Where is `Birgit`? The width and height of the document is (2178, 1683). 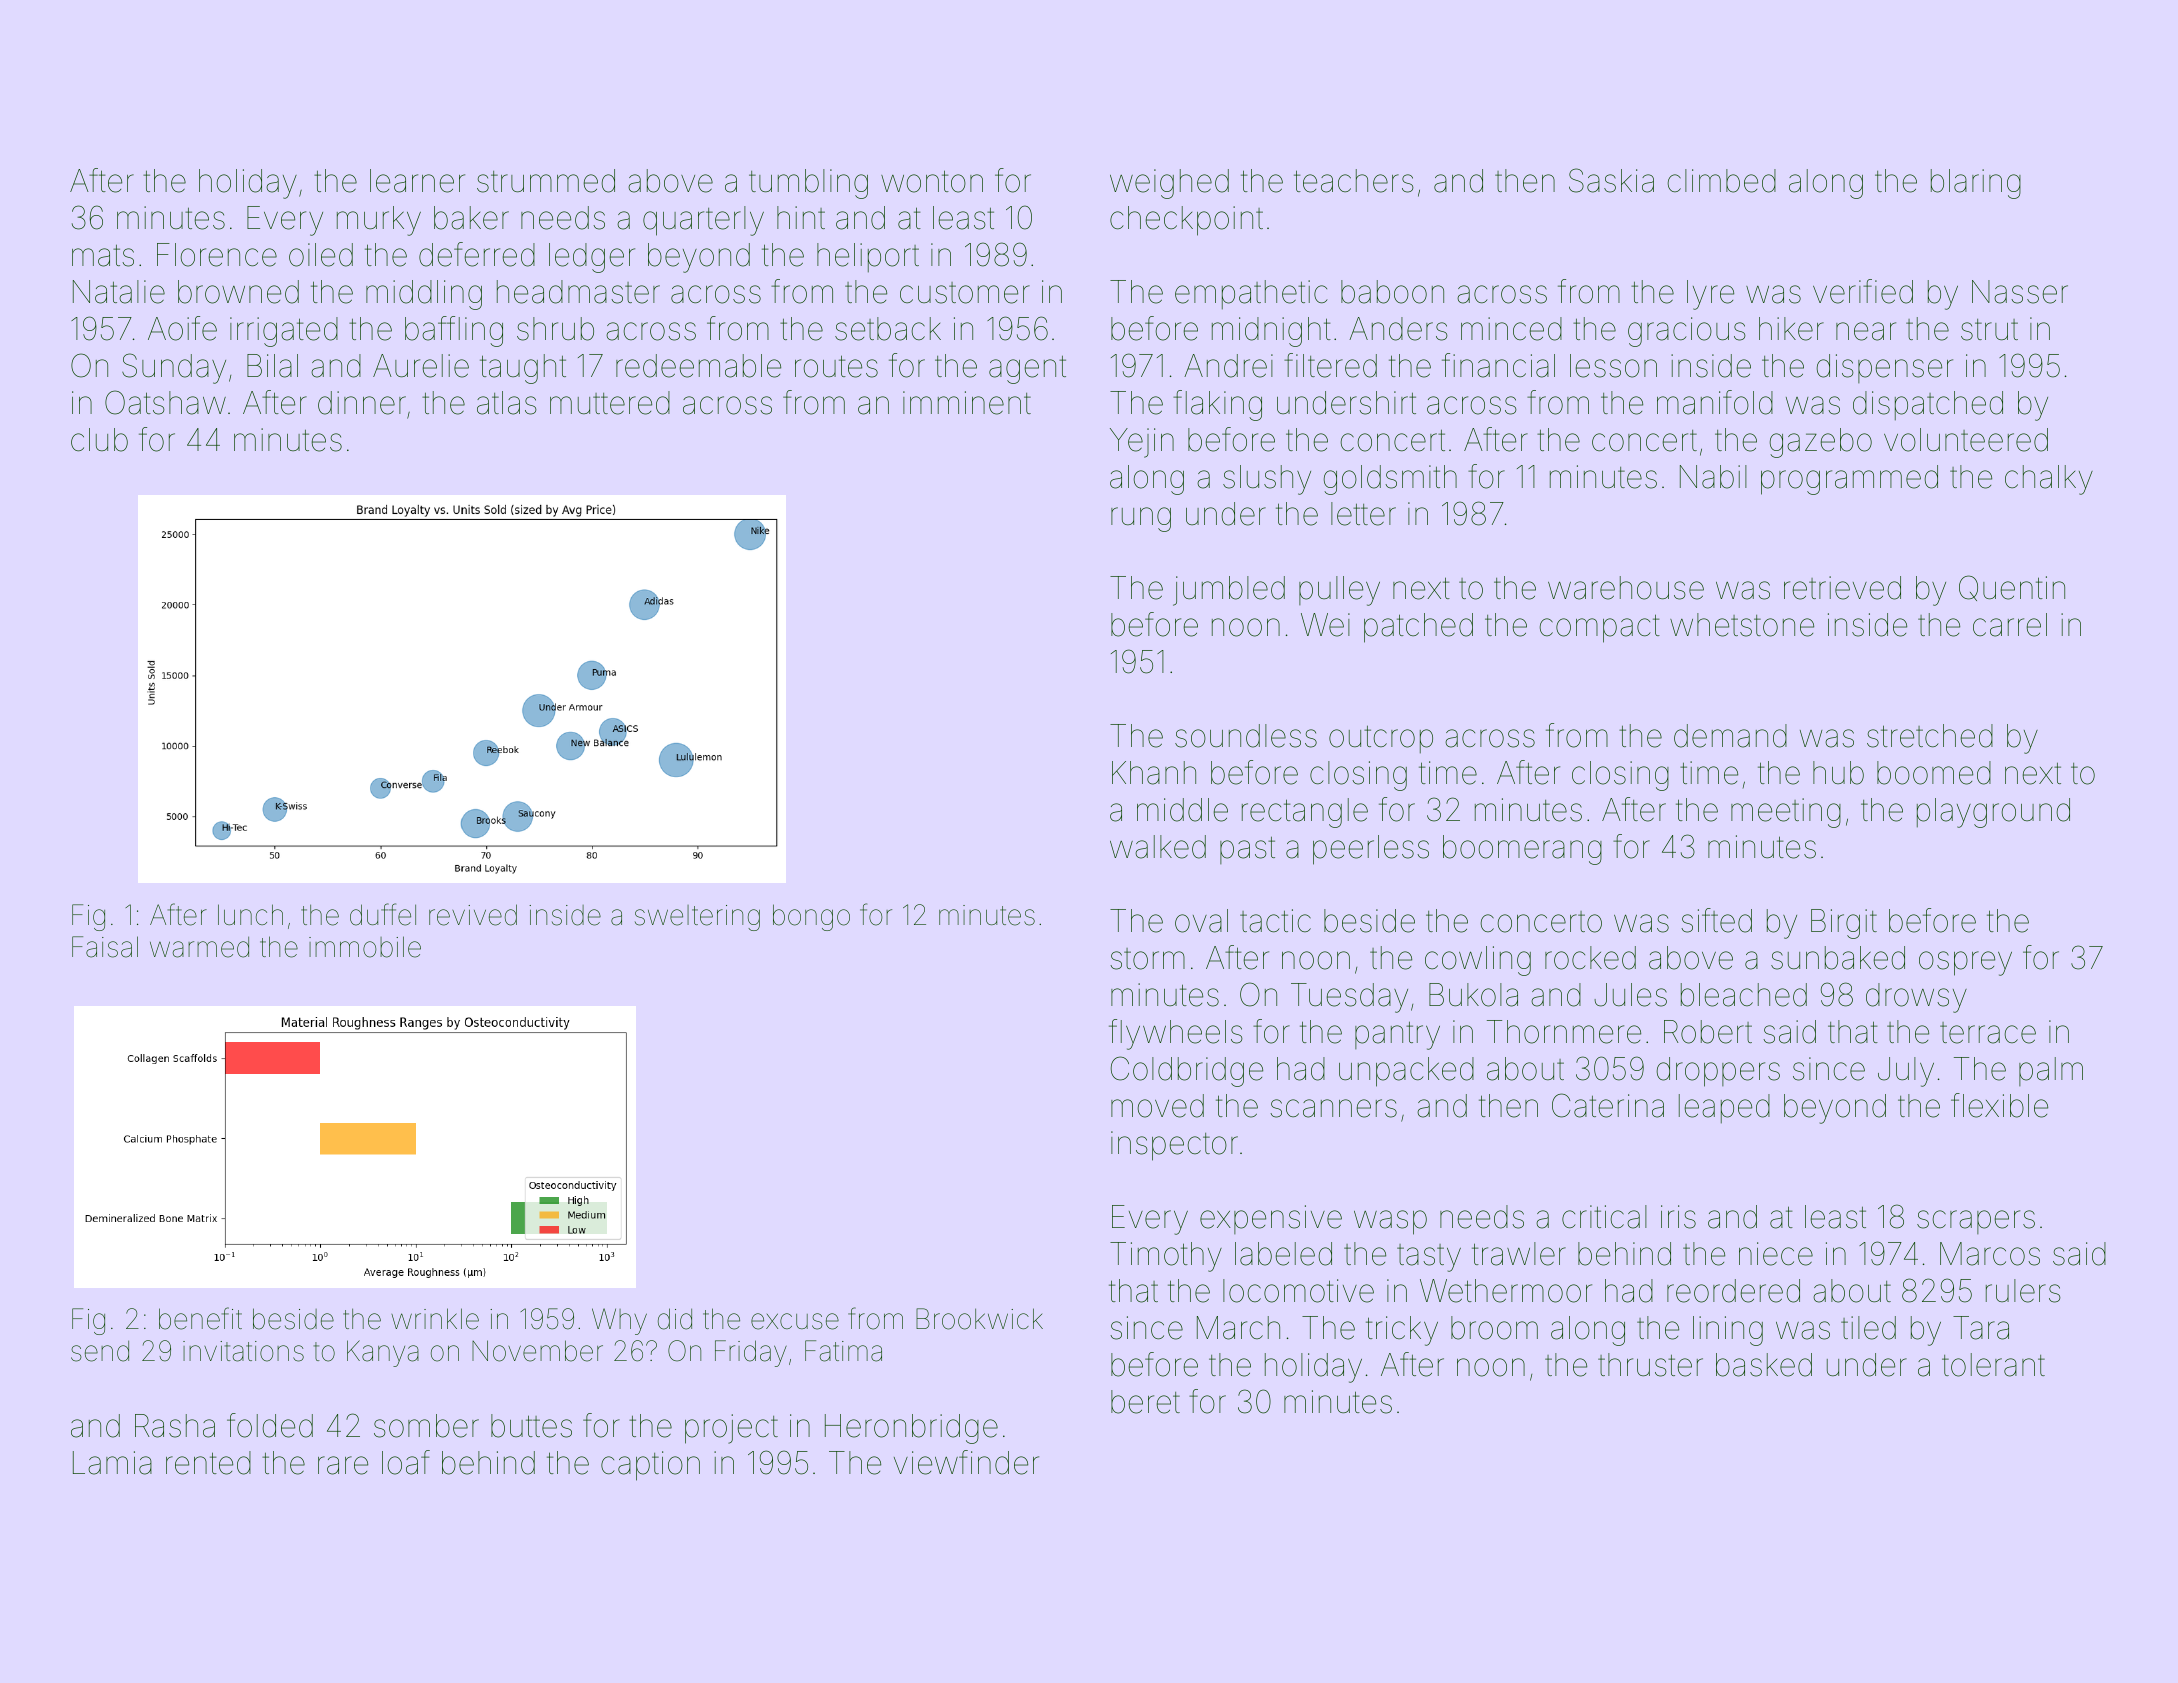 Birgit is located at coordinates (1844, 924).
